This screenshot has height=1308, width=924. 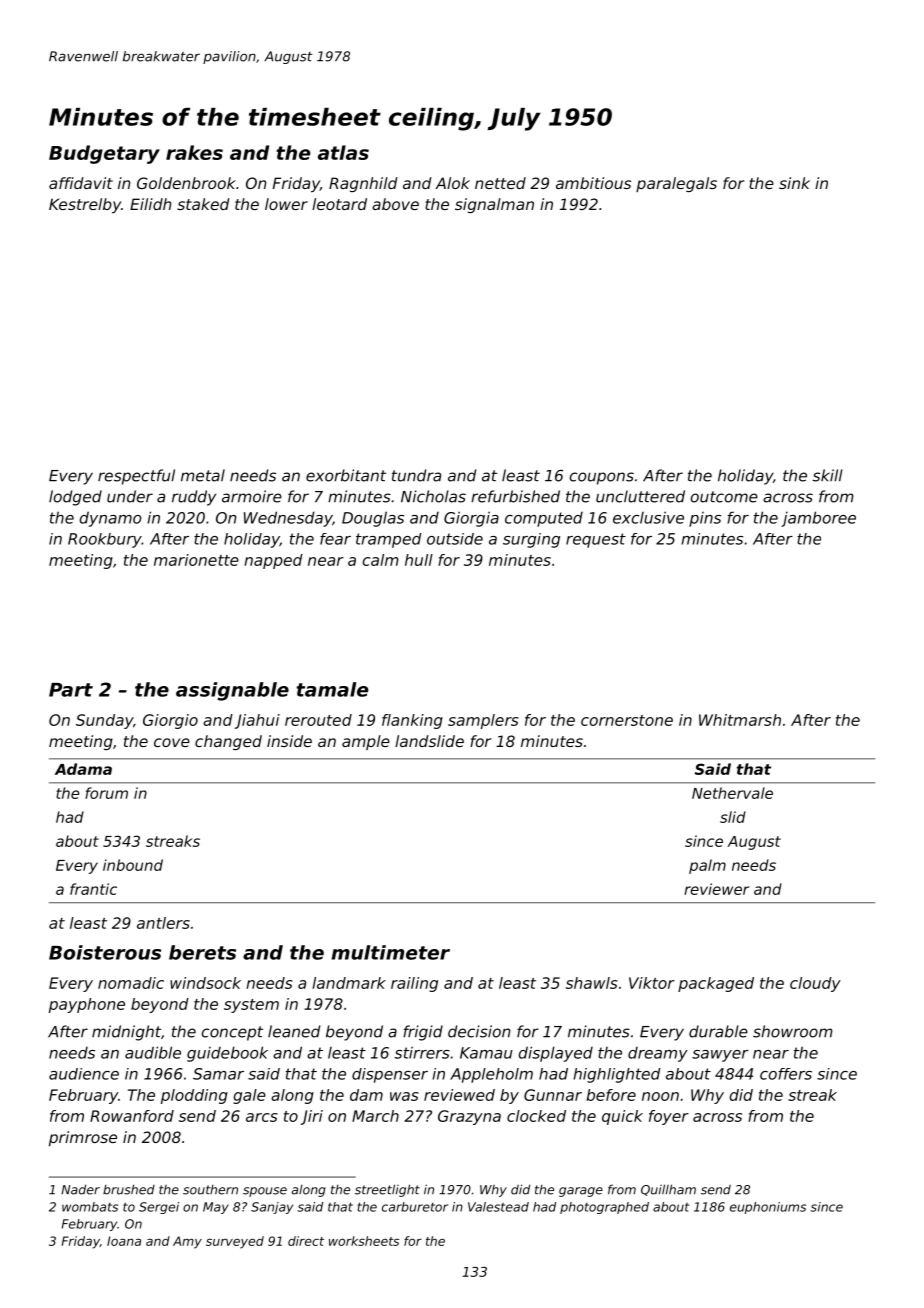 What do you see at coordinates (391, 952) in the screenshot?
I see `multimeter` at bounding box center [391, 952].
